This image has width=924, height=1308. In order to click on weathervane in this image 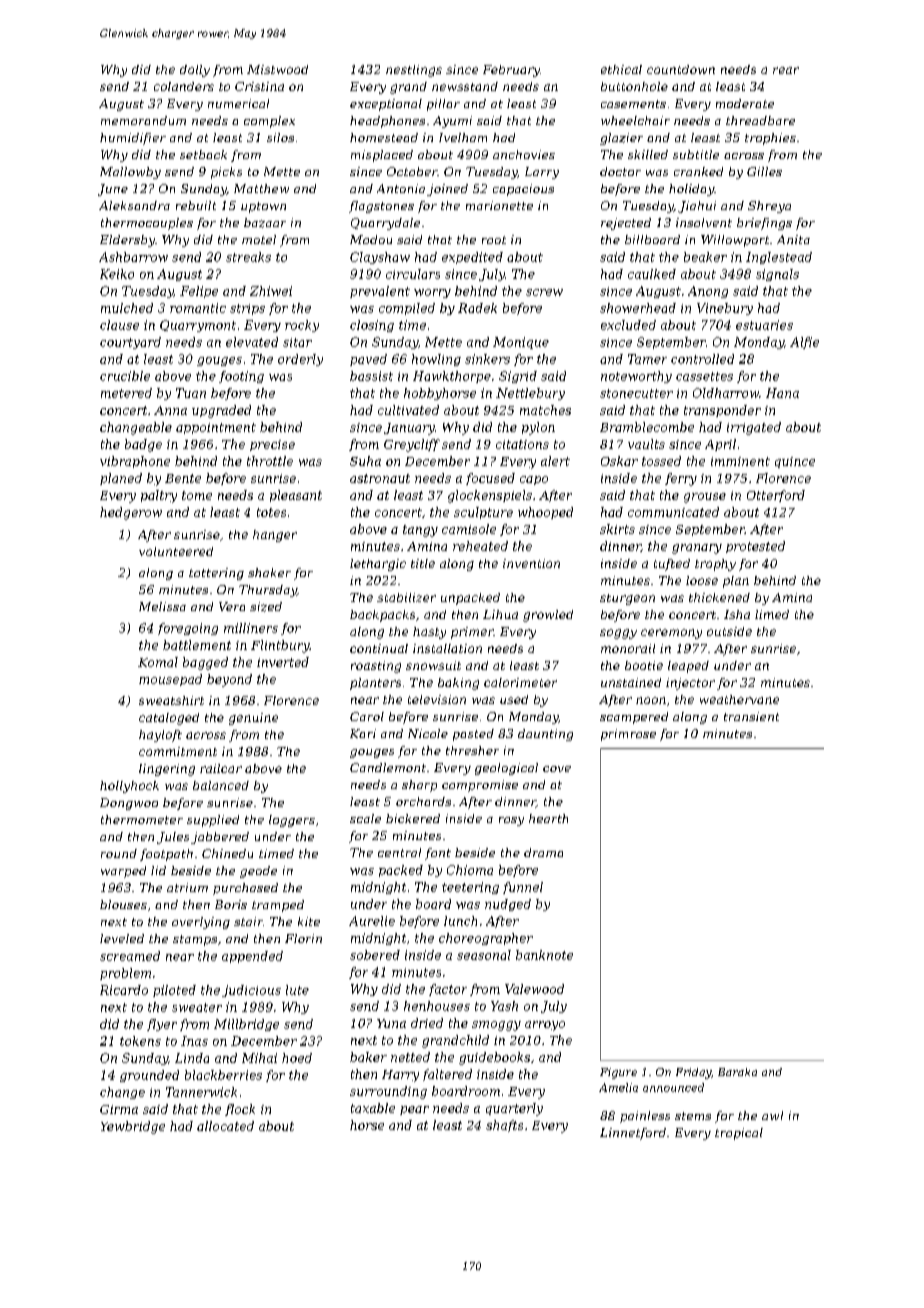, I will do `click(739, 699)`.
